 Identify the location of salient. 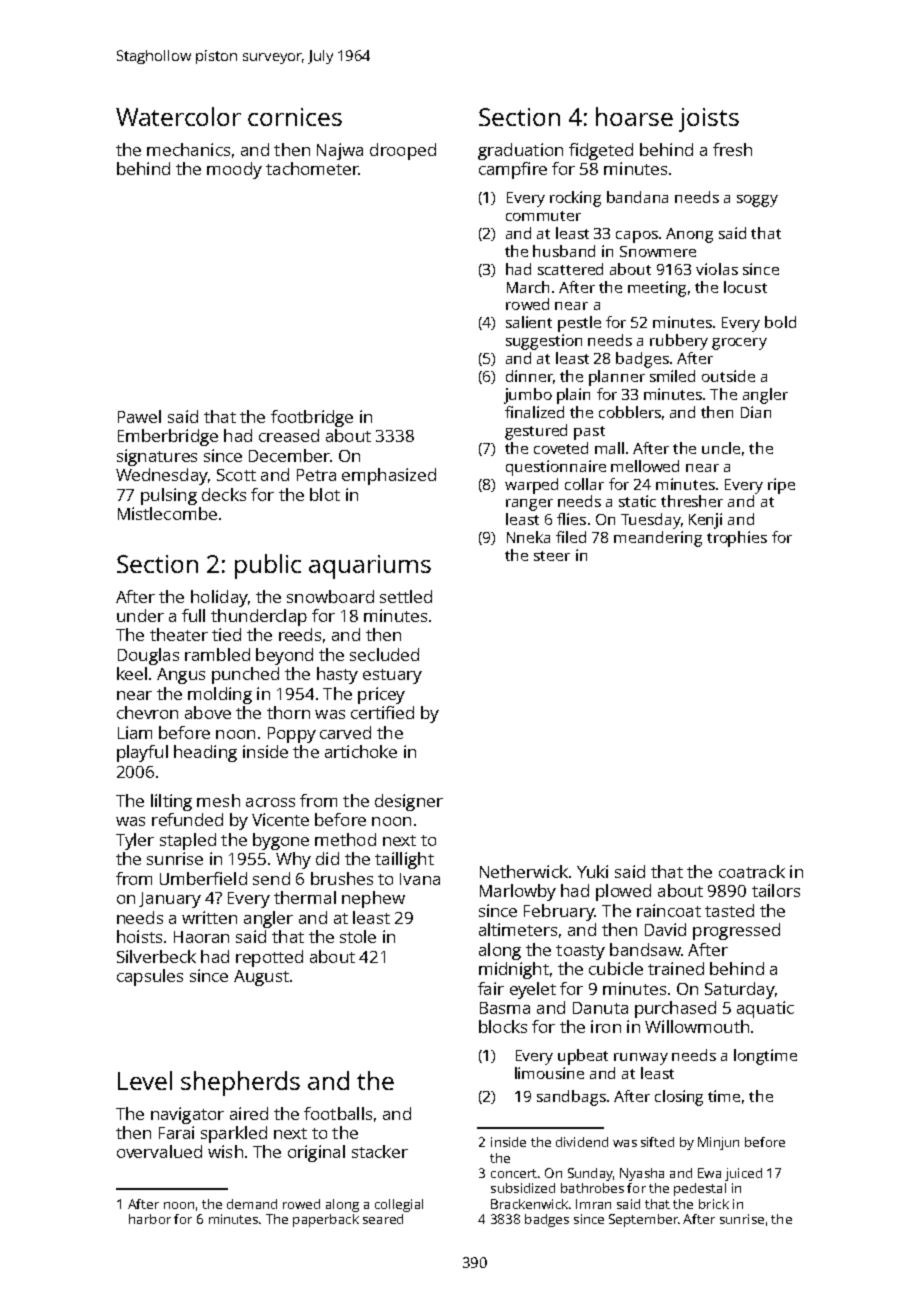
(529, 322).
